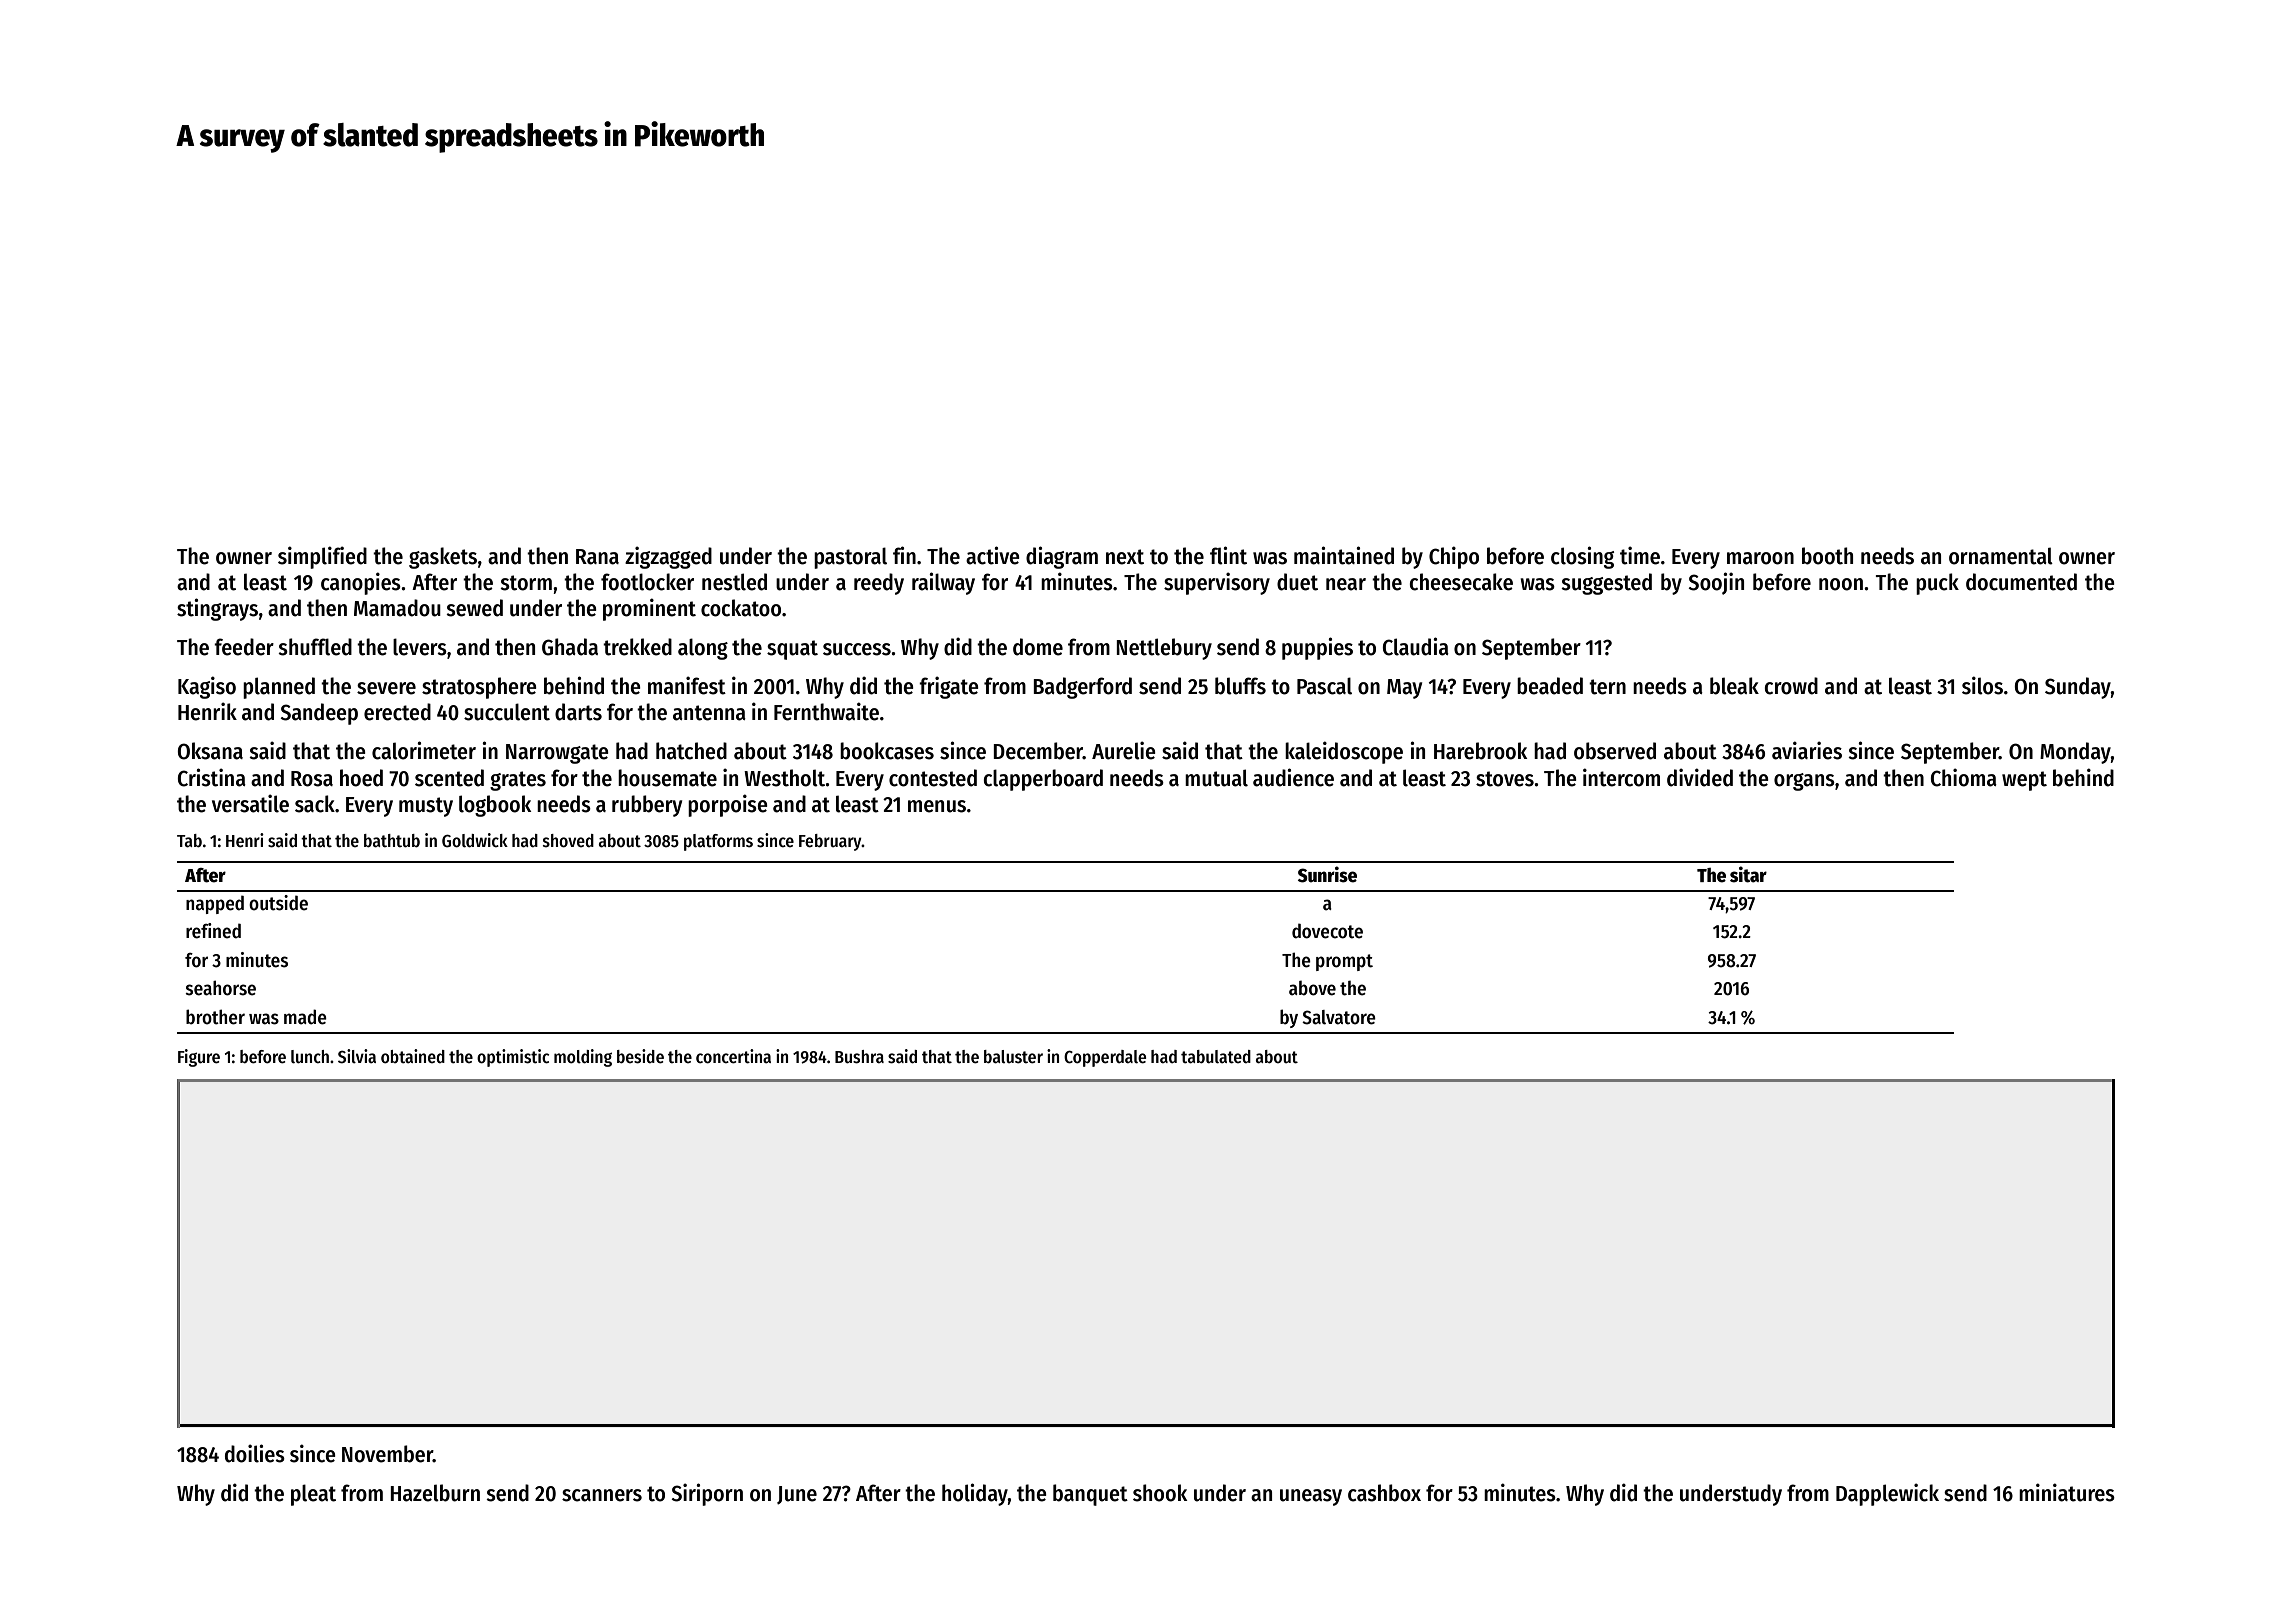 This image has height=1620, width=2292. I want to click on pleat, so click(313, 1495).
